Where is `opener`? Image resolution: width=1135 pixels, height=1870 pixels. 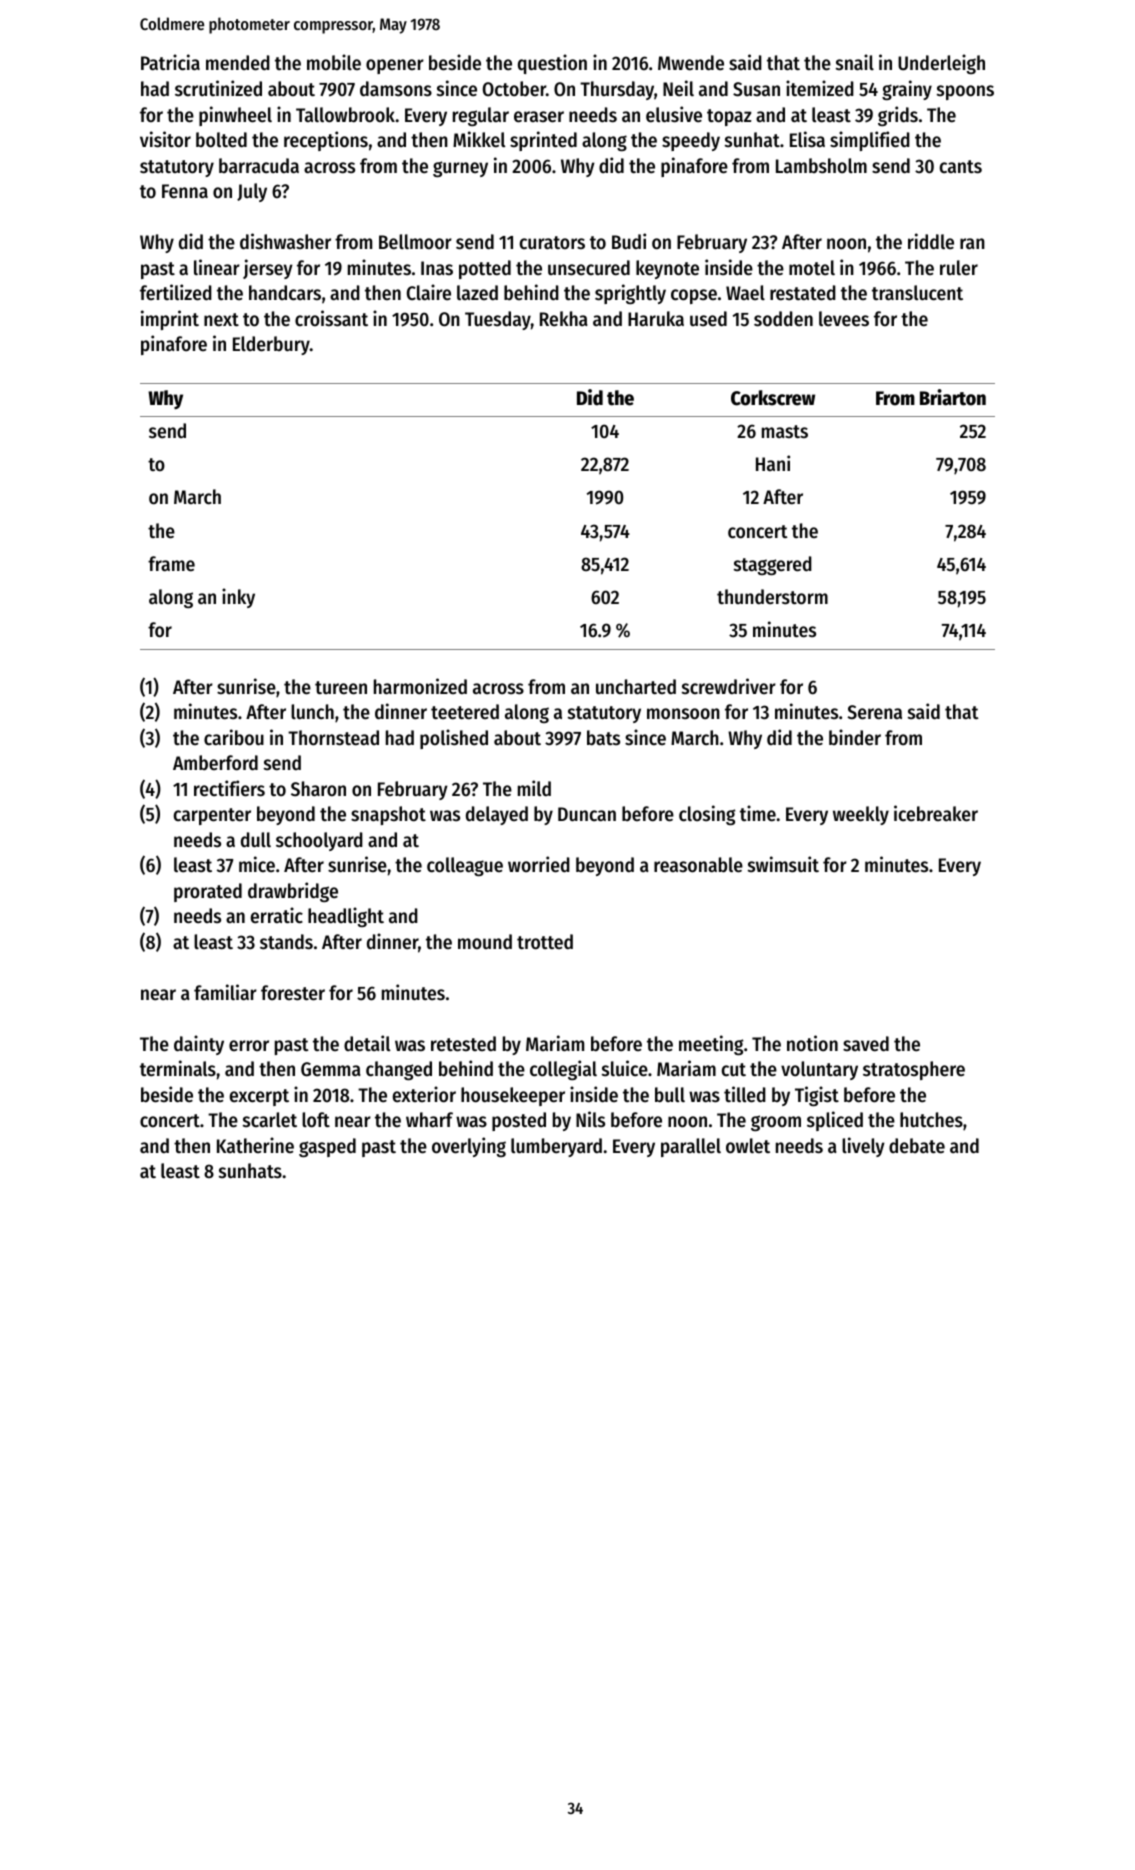
opener is located at coordinates (395, 66).
